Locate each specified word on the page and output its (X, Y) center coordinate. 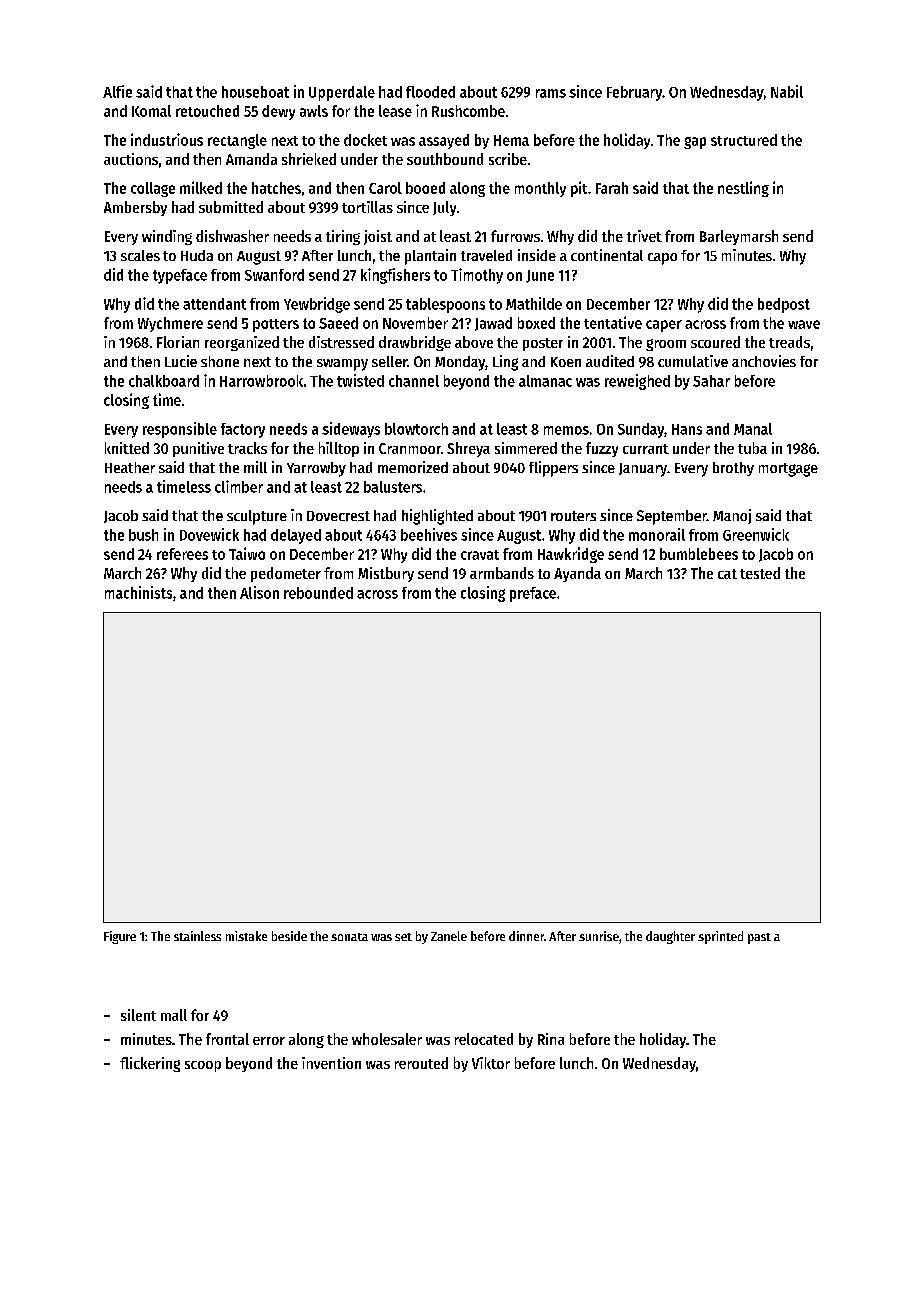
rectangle (237, 141)
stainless (197, 936)
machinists (138, 592)
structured (744, 140)
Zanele (449, 936)
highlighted (437, 517)
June (540, 276)
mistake (246, 936)
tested (760, 573)
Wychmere (170, 324)
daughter (670, 937)
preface (533, 594)
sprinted (720, 937)
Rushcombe (468, 111)
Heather (130, 467)
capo (662, 259)
